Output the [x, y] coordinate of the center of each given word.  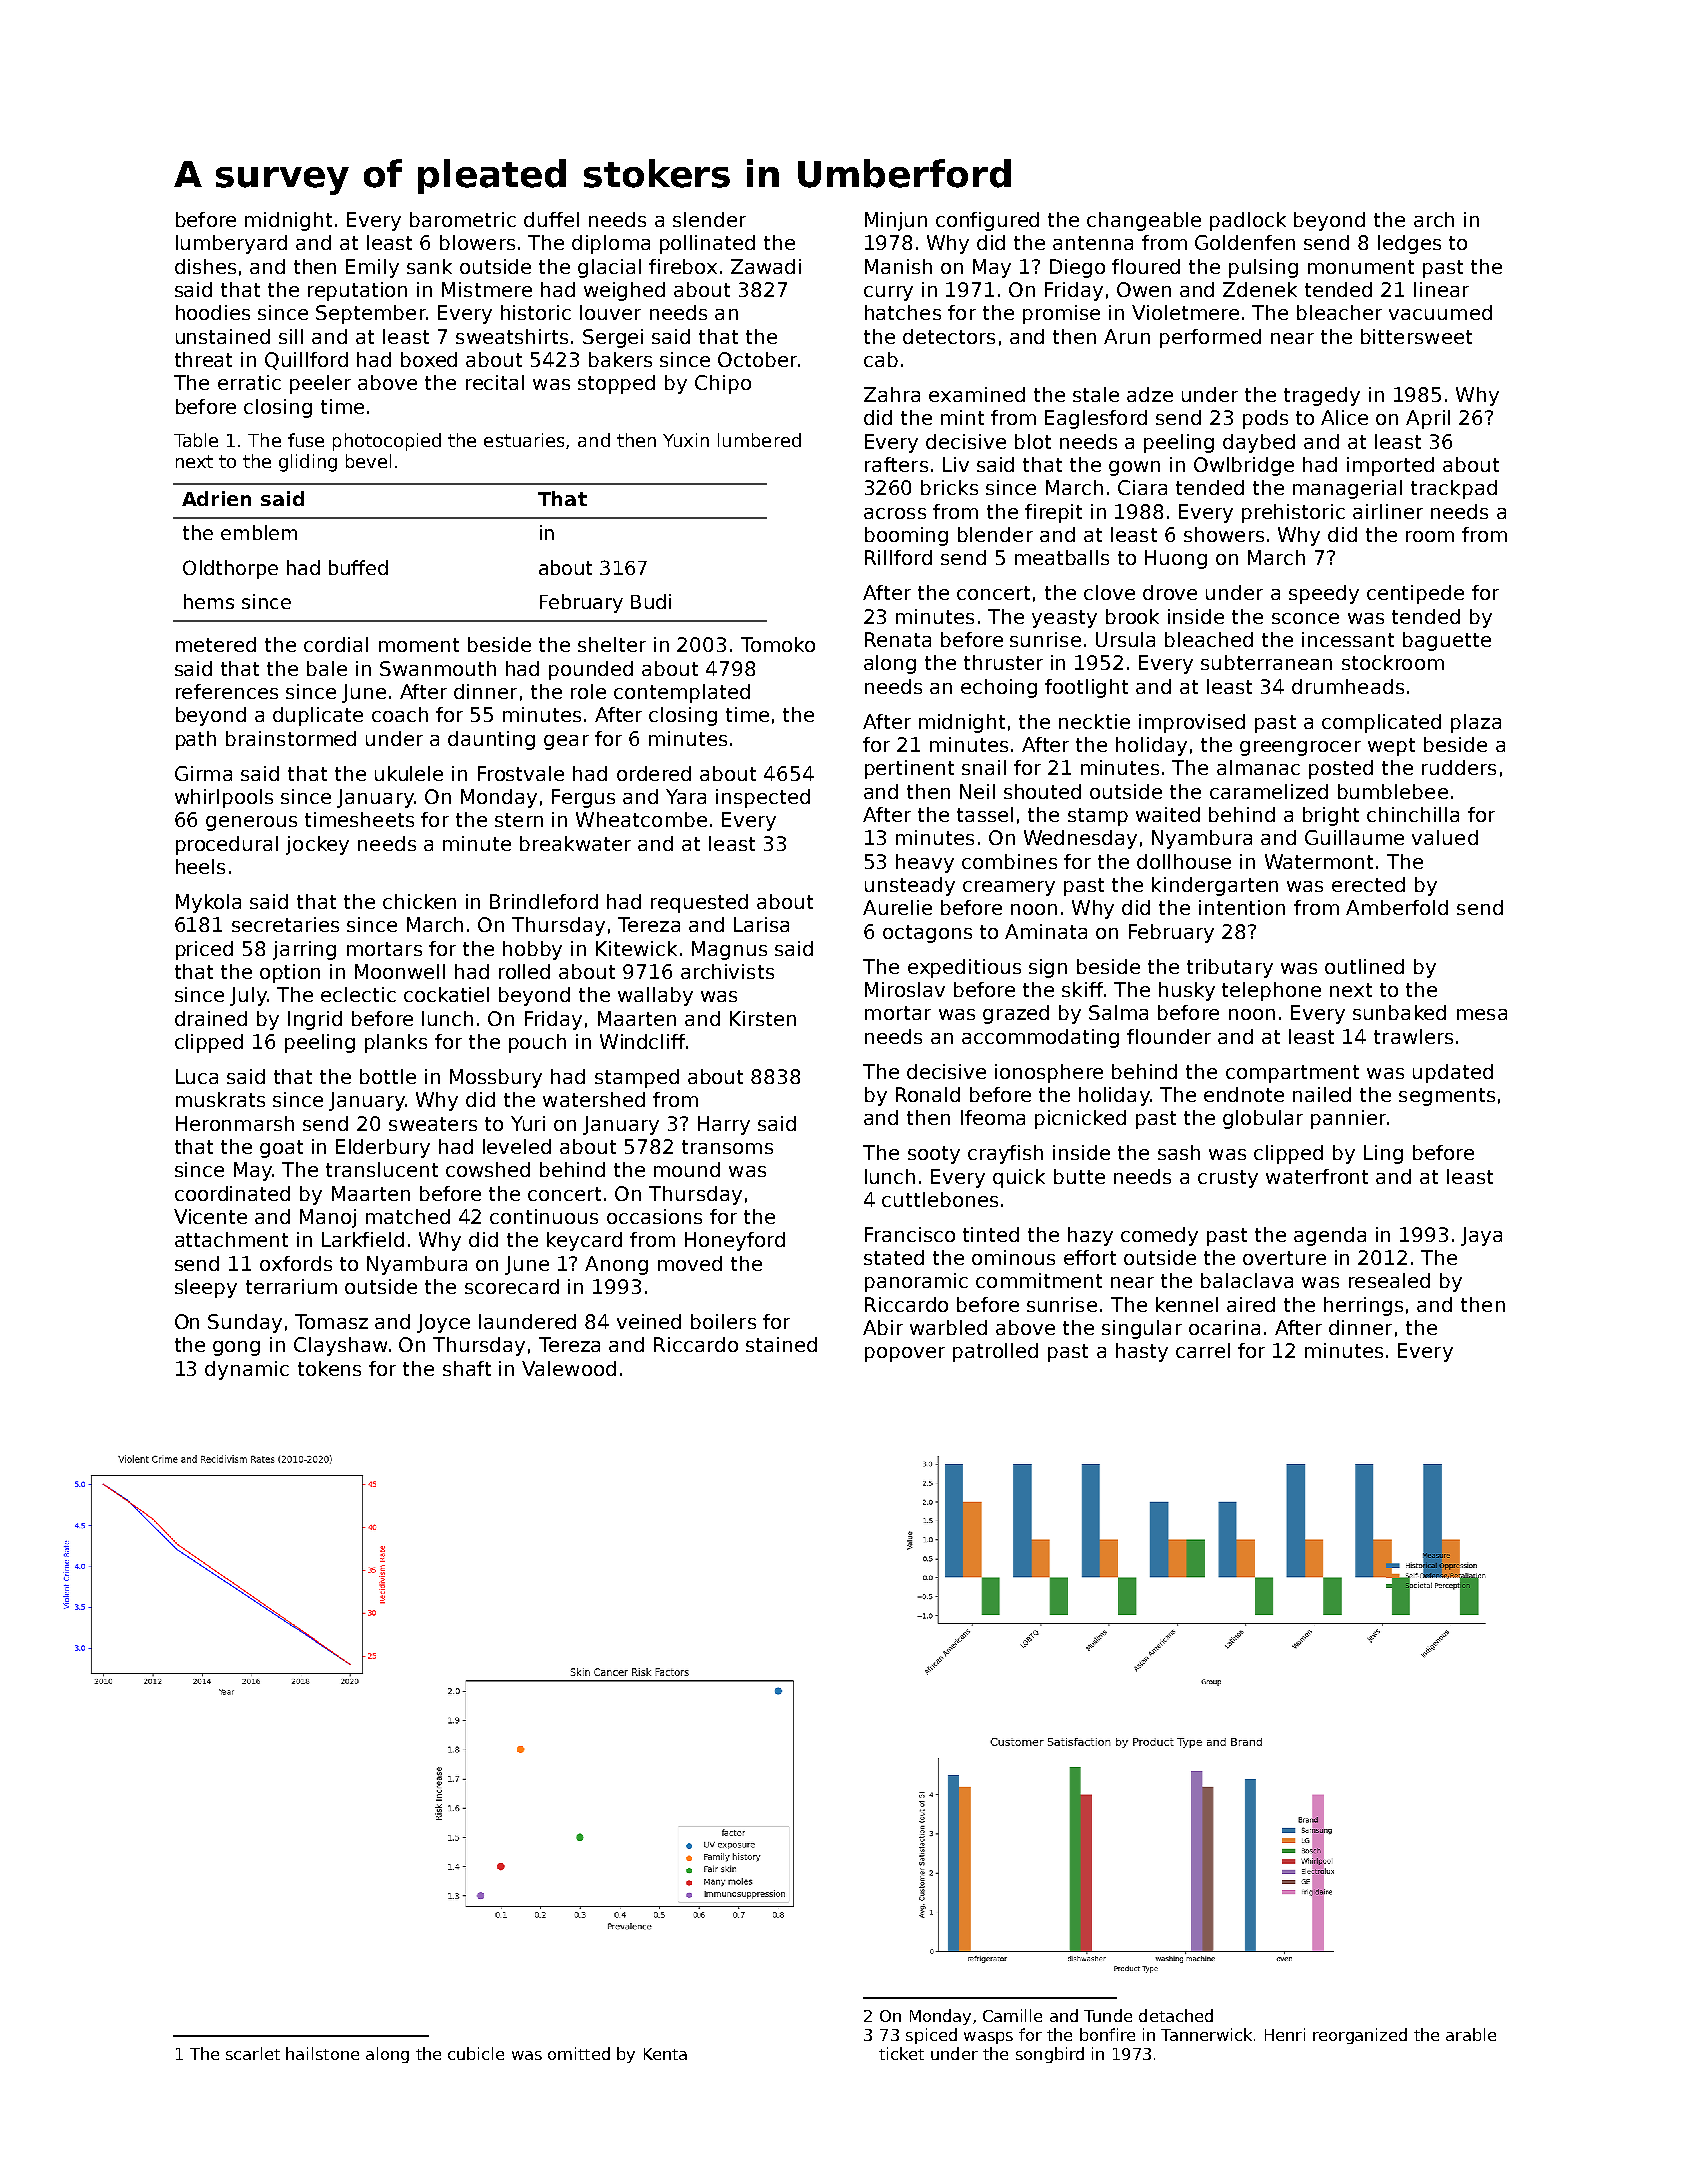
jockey [317, 845]
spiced [931, 2036]
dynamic [247, 1370]
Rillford [898, 557]
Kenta [665, 2054]
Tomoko [778, 644]
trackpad [1454, 489]
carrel [1203, 1350]
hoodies [213, 312]
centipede [1415, 594]
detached [1176, 2015]
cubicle [476, 2053]
